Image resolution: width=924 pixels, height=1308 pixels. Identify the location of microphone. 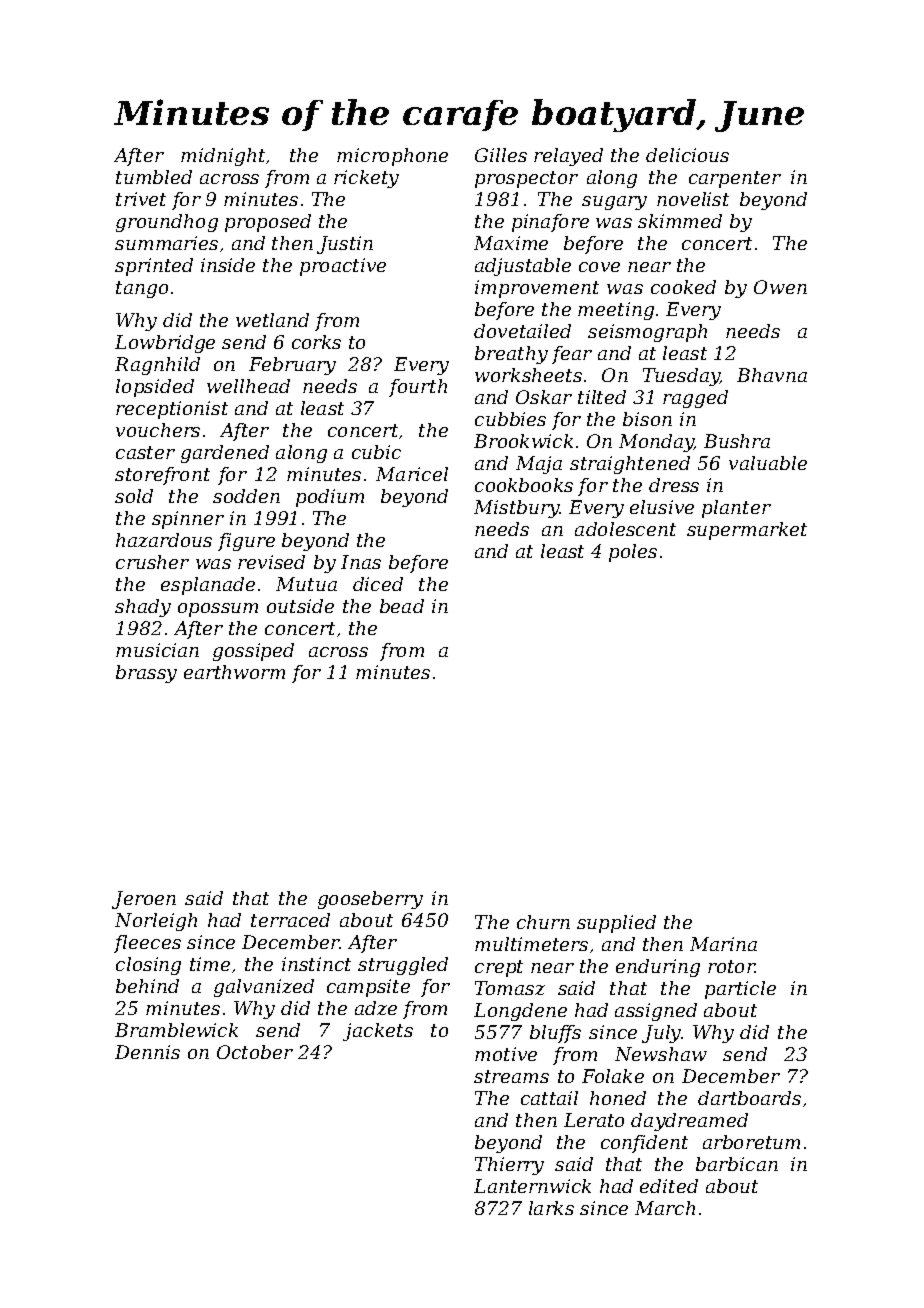
(392, 157).
